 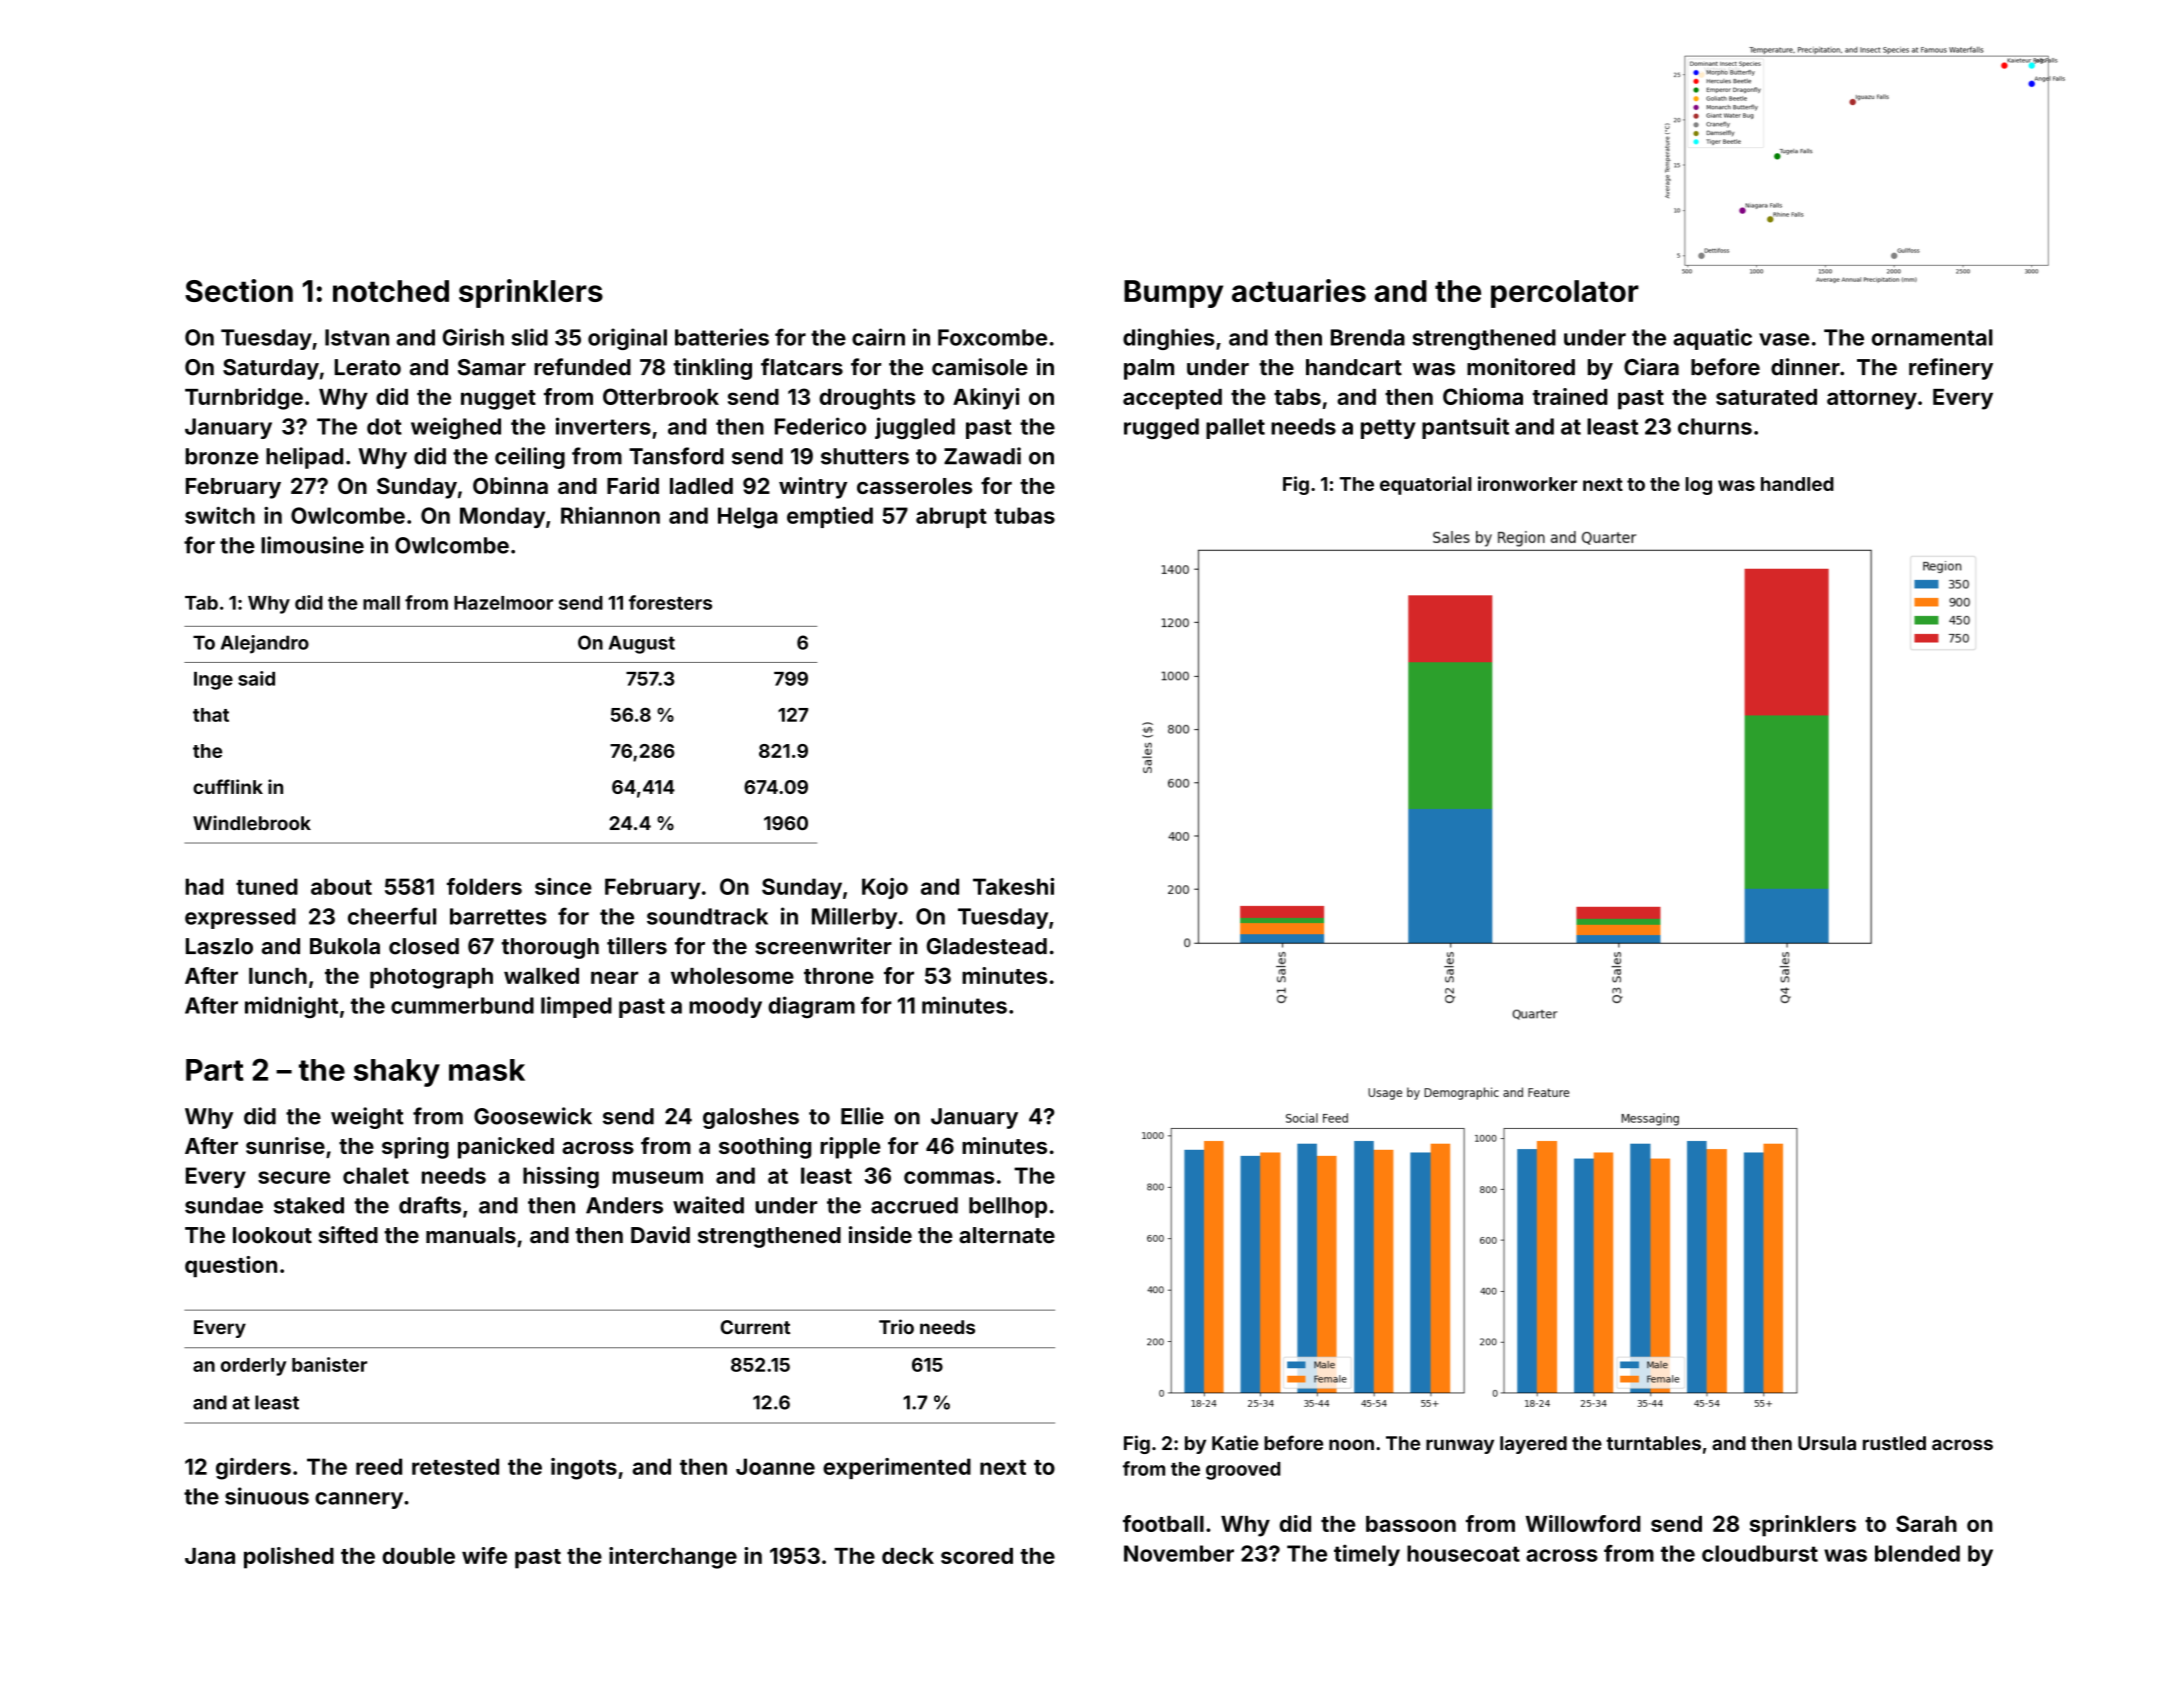 What do you see at coordinates (1008, 1207) in the screenshot?
I see `bellhop` at bounding box center [1008, 1207].
